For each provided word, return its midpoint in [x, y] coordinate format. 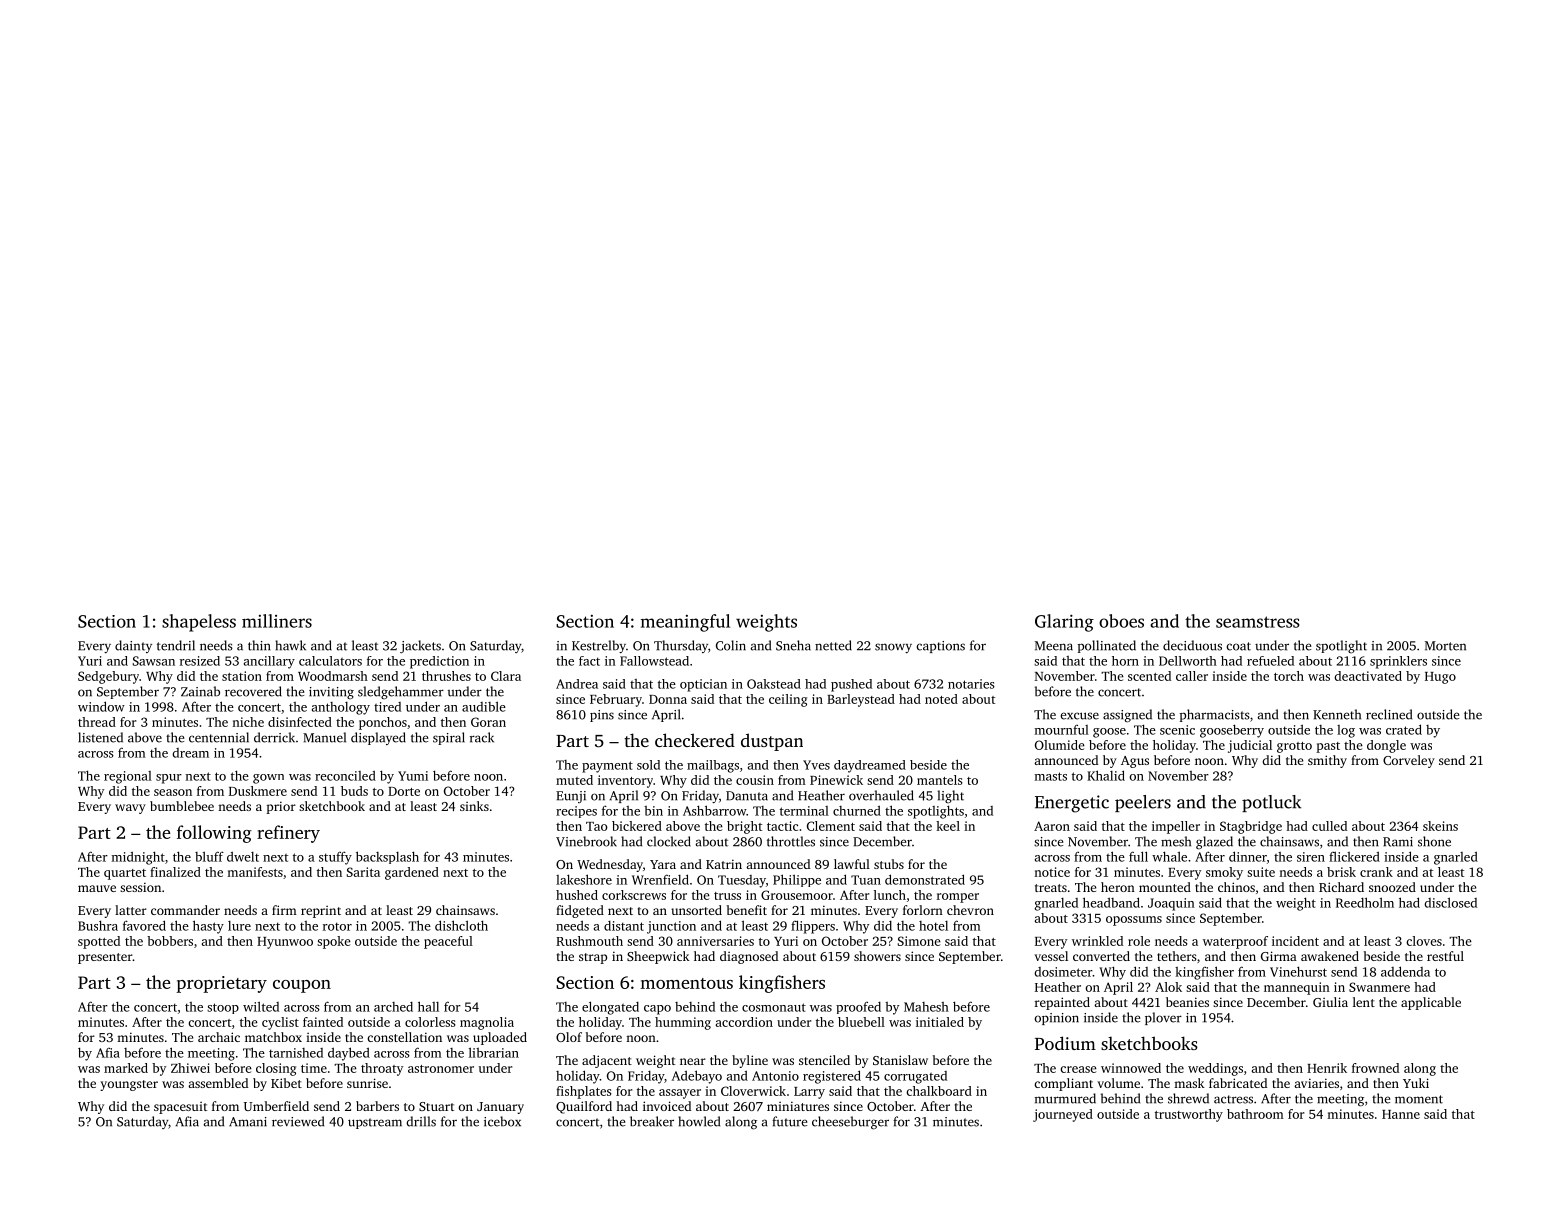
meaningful [685, 623]
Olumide [1060, 745]
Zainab [200, 691]
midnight [138, 858]
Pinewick [836, 780]
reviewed [298, 1121]
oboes [1121, 621]
